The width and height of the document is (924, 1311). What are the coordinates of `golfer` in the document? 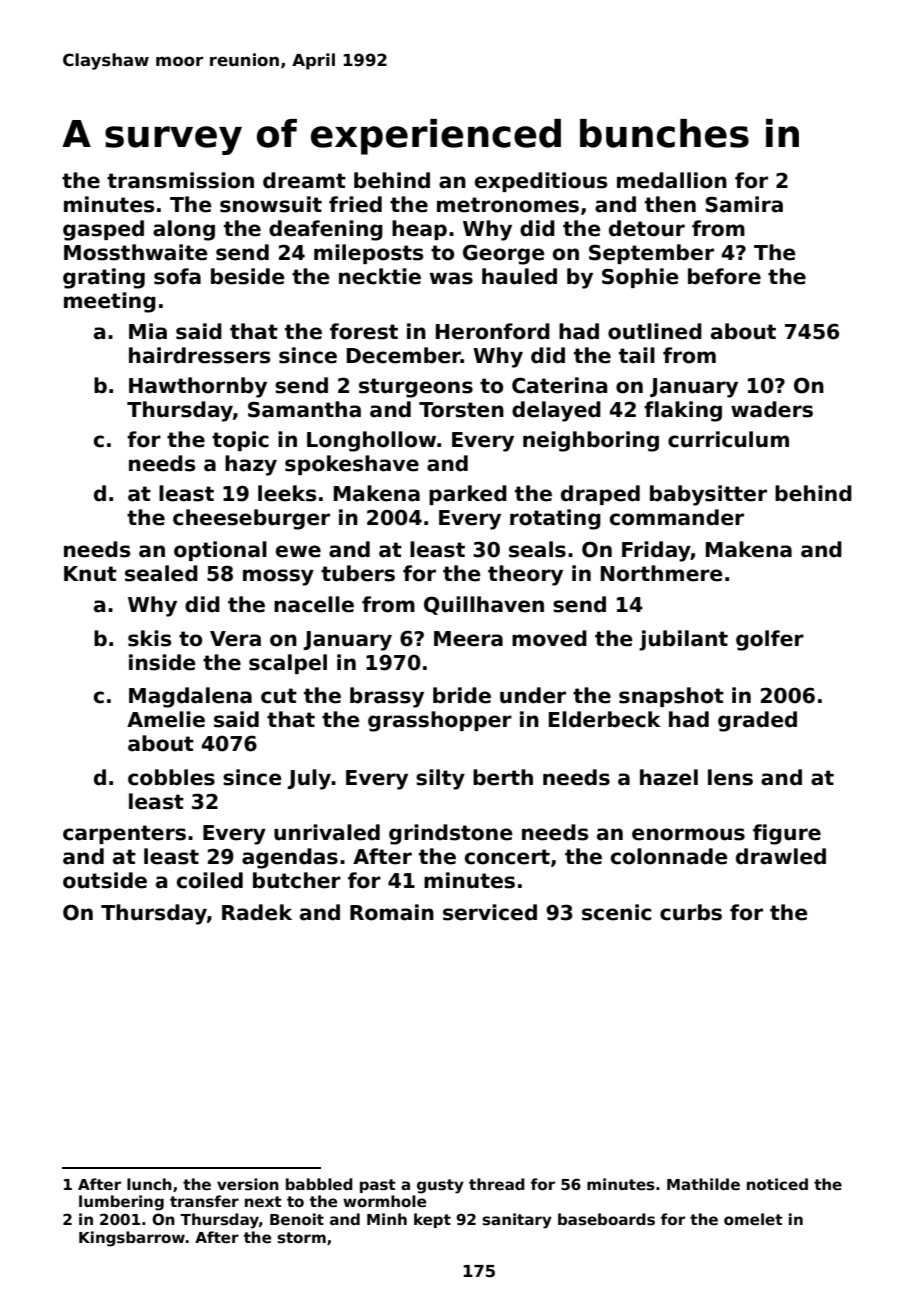 It's located at (770, 640).
